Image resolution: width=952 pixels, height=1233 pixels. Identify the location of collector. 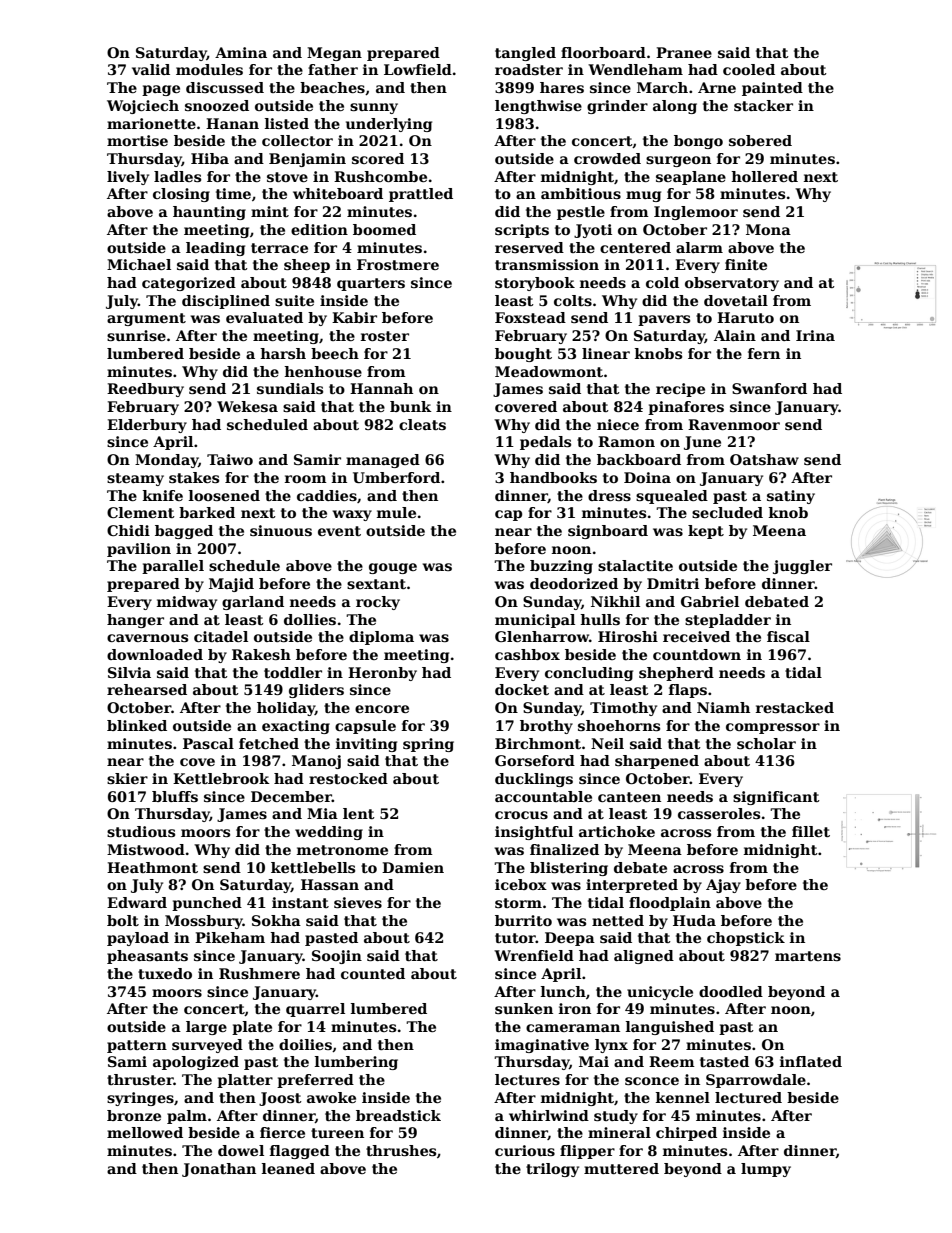
(297, 140).
